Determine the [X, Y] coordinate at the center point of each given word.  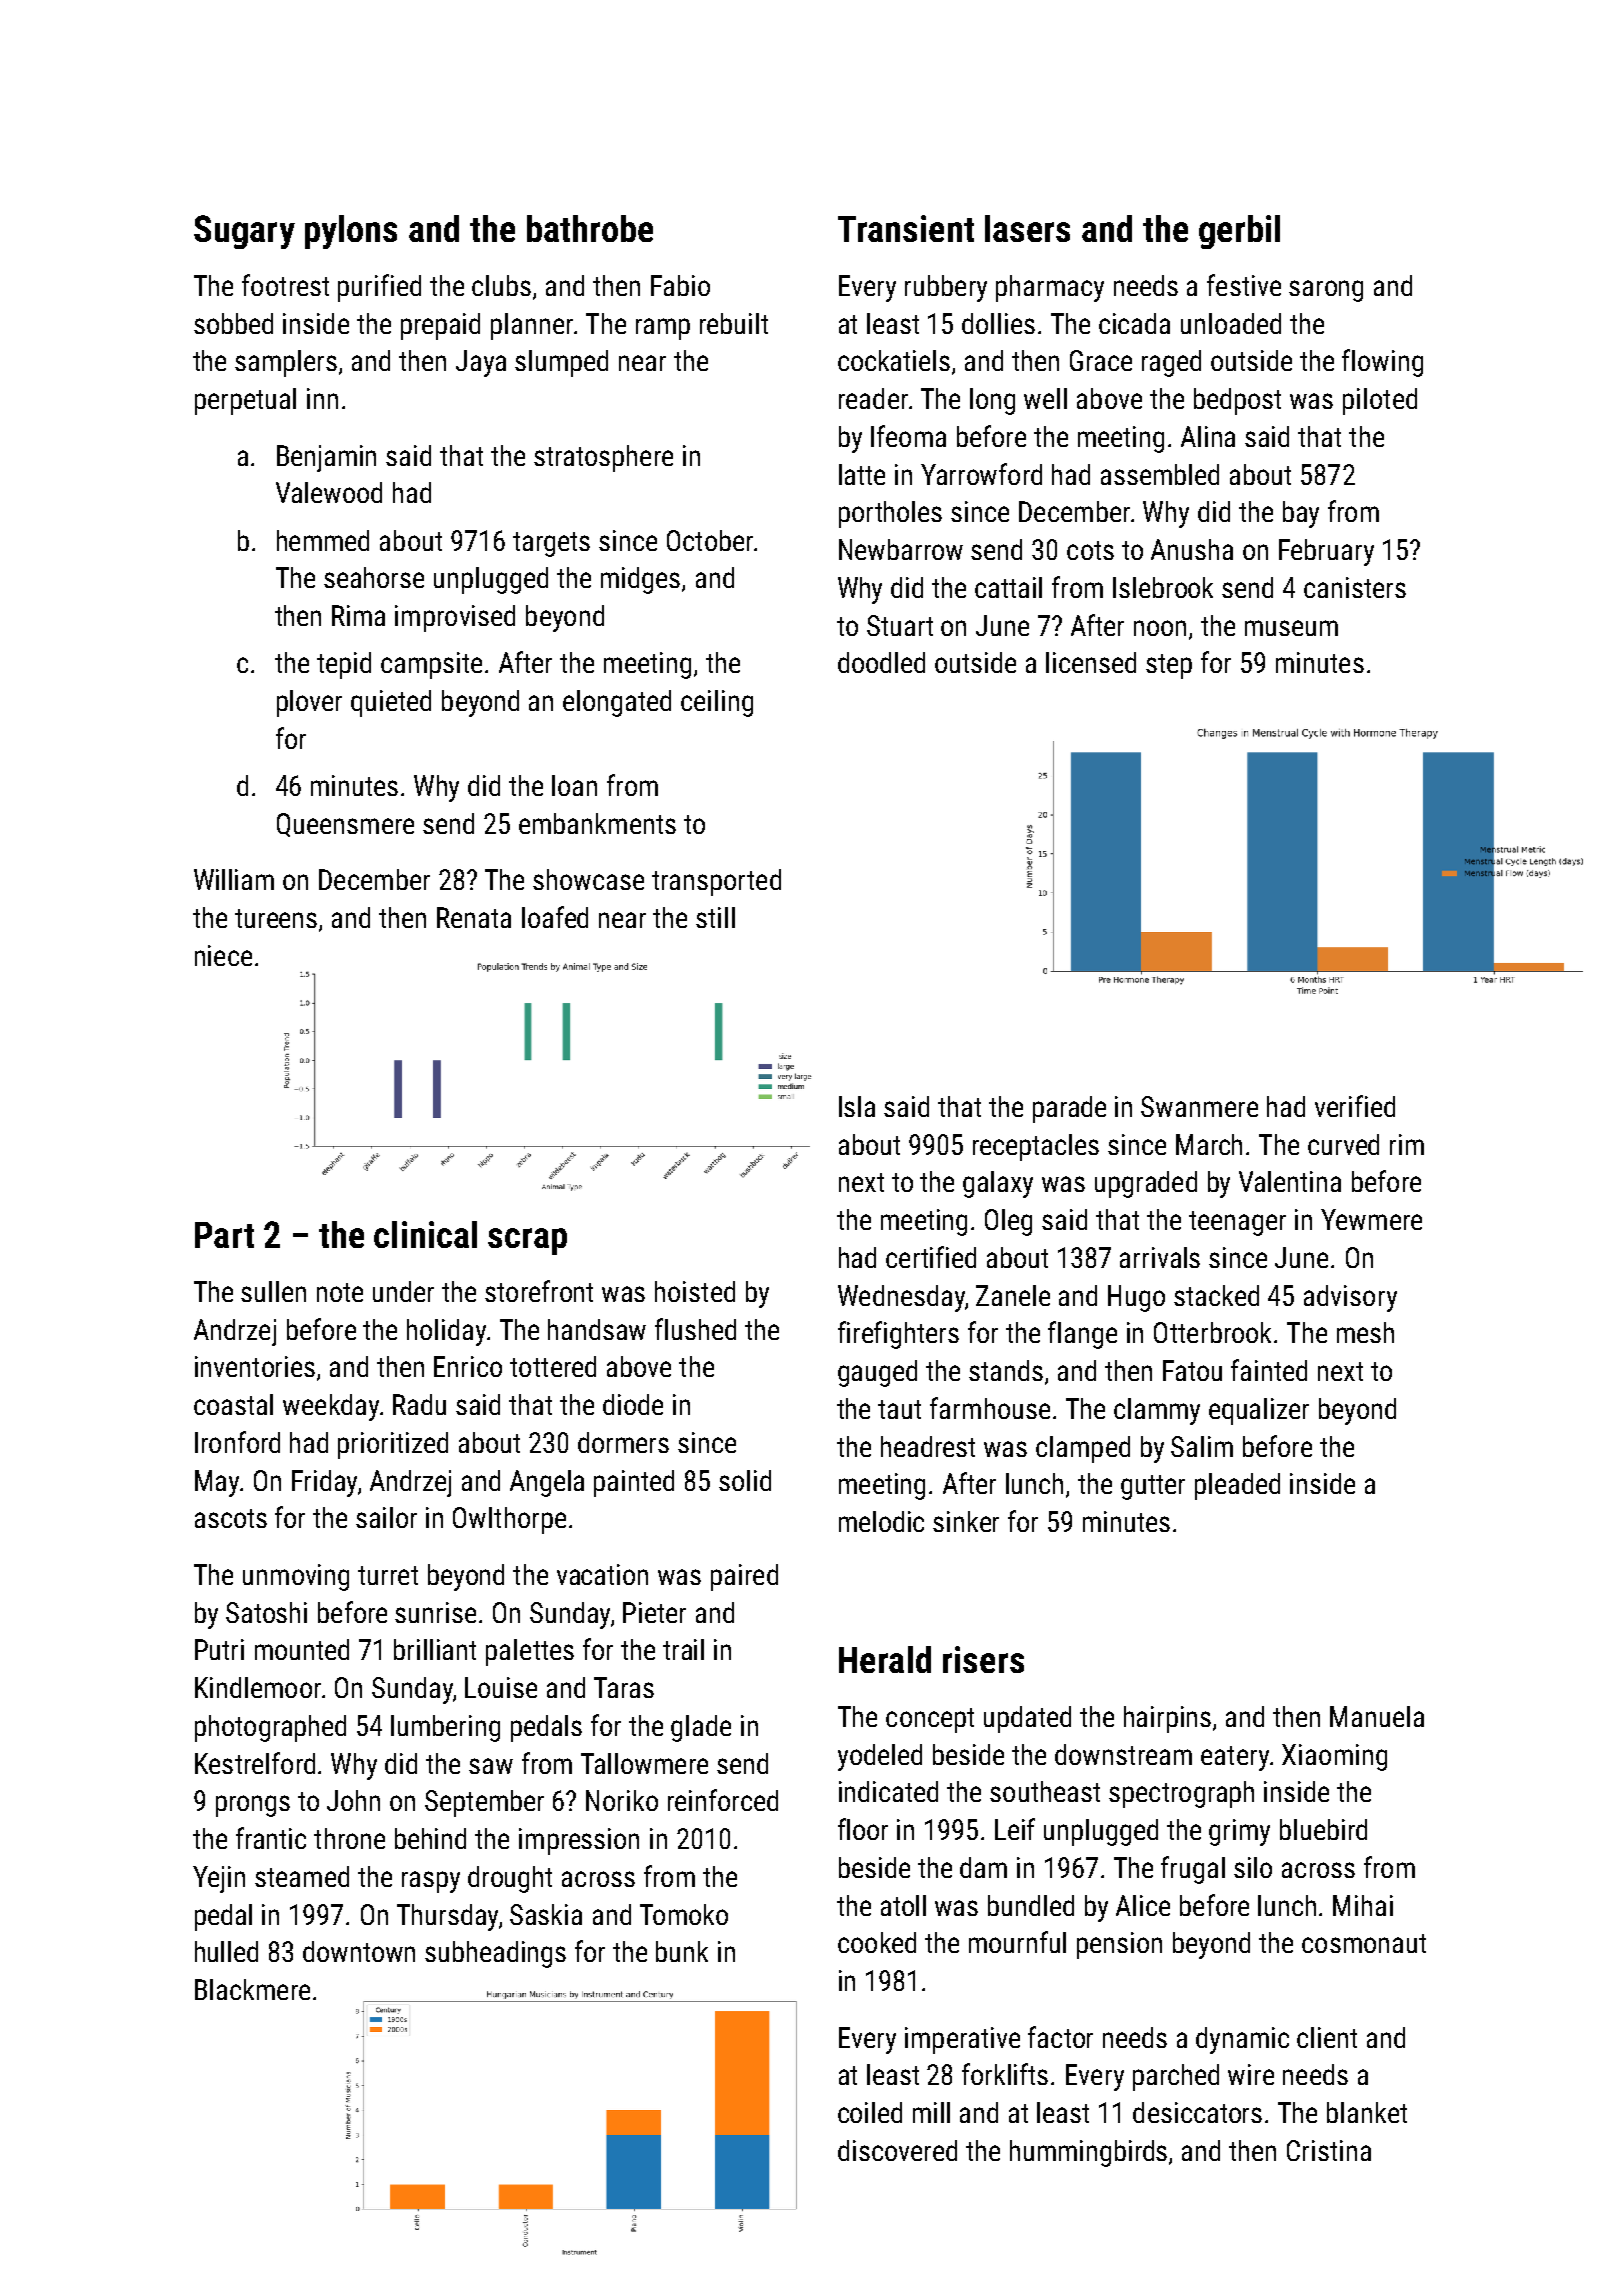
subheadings [495, 1954]
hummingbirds [1088, 2153]
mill [931, 2112]
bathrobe [590, 228]
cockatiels [894, 360]
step [1169, 666]
